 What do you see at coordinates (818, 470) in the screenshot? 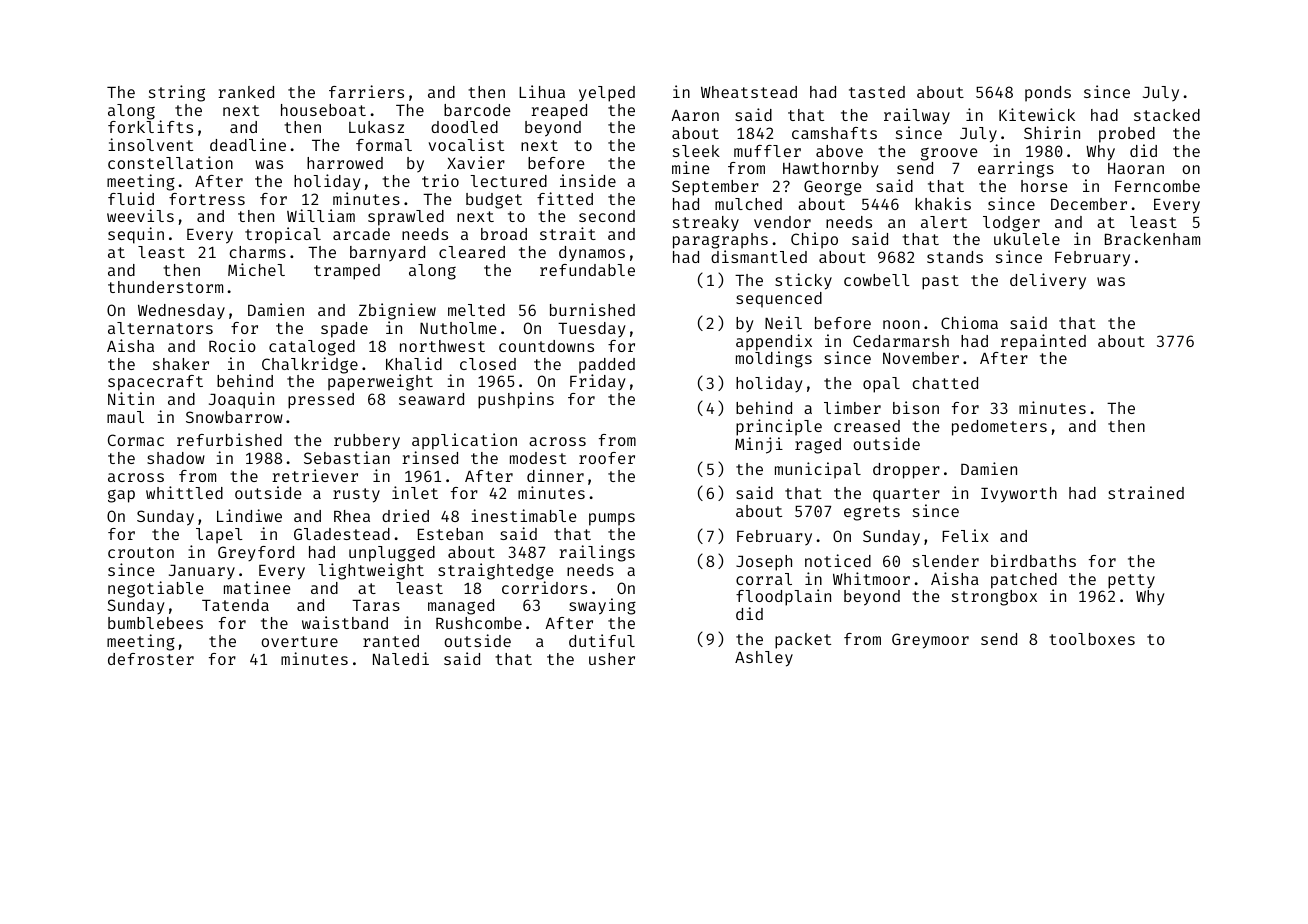
I see `municipal` at bounding box center [818, 470].
